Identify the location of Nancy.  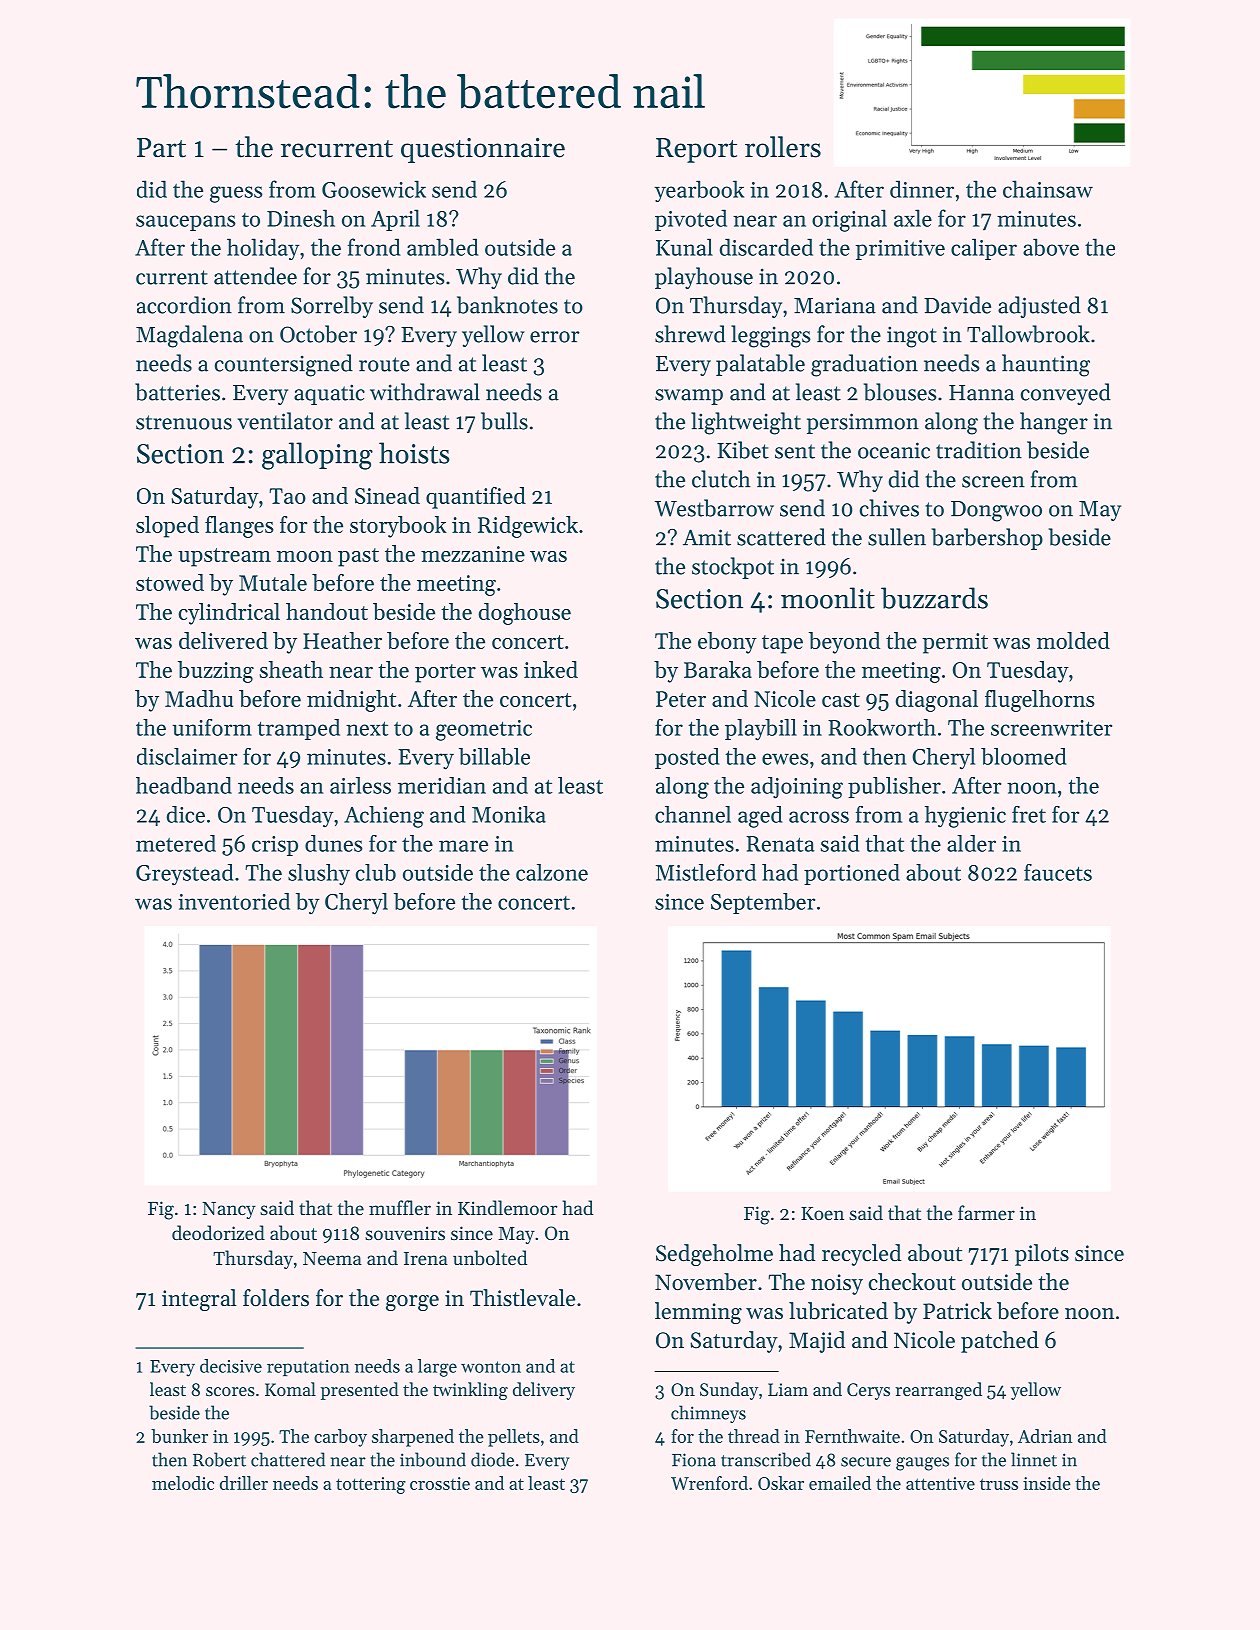
(229, 1210).
